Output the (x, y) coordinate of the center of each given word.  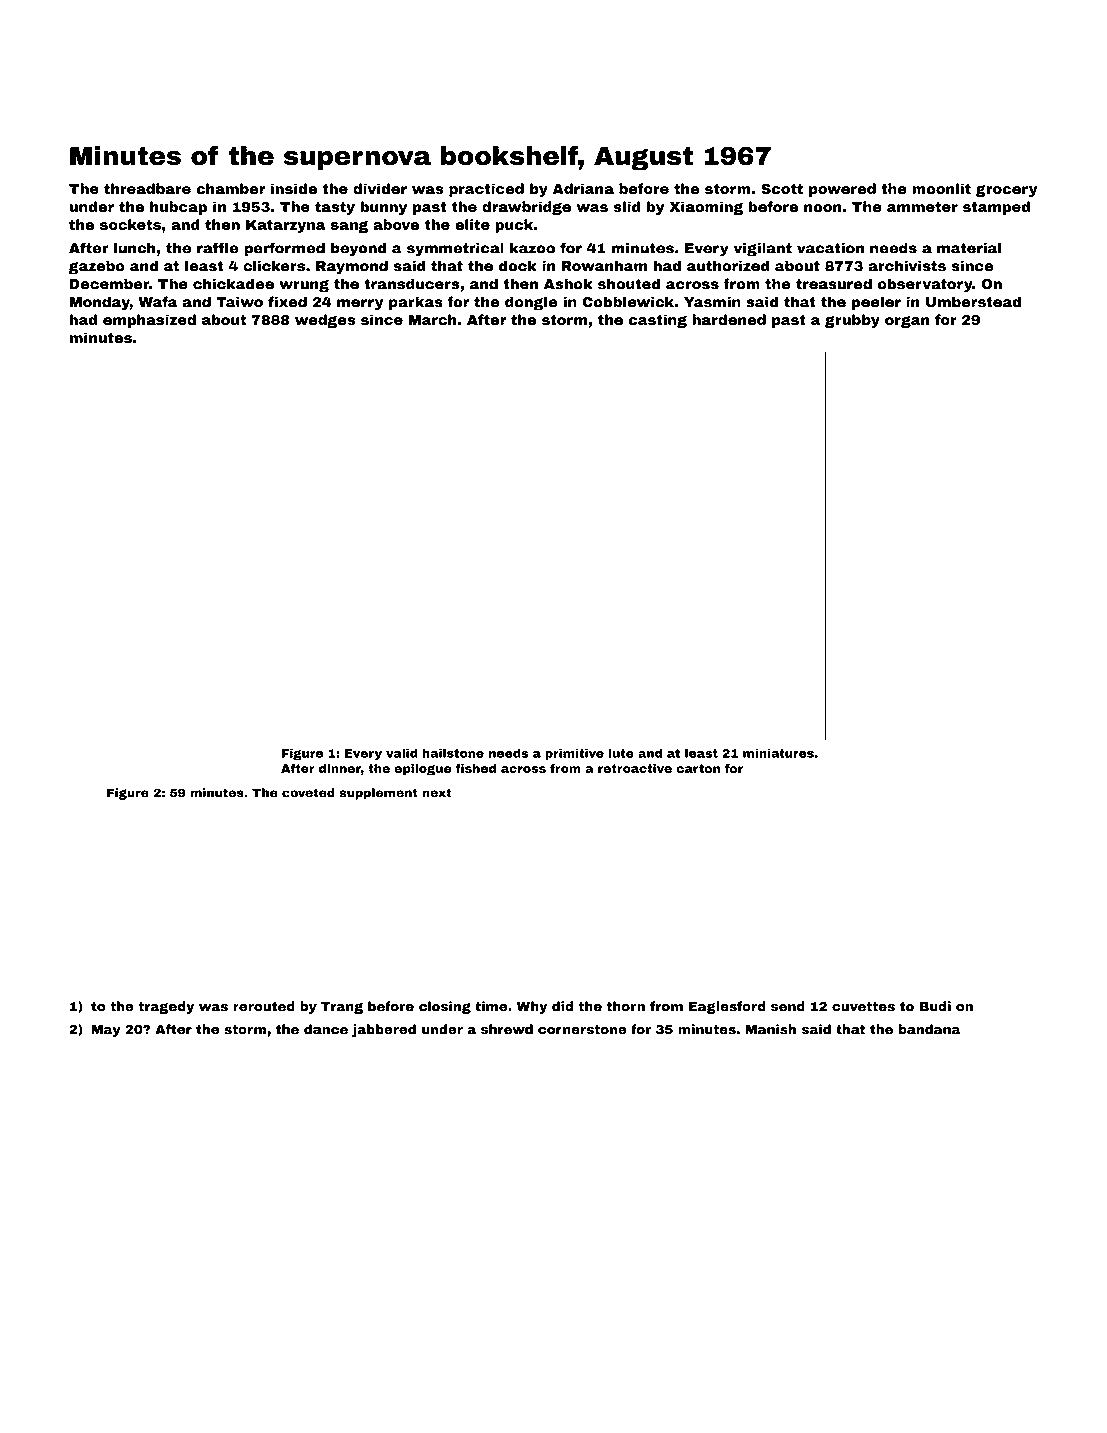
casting (658, 321)
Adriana (583, 188)
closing (445, 1007)
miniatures (778, 753)
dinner (340, 768)
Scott (782, 189)
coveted (308, 793)
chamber (230, 188)
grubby (852, 321)
